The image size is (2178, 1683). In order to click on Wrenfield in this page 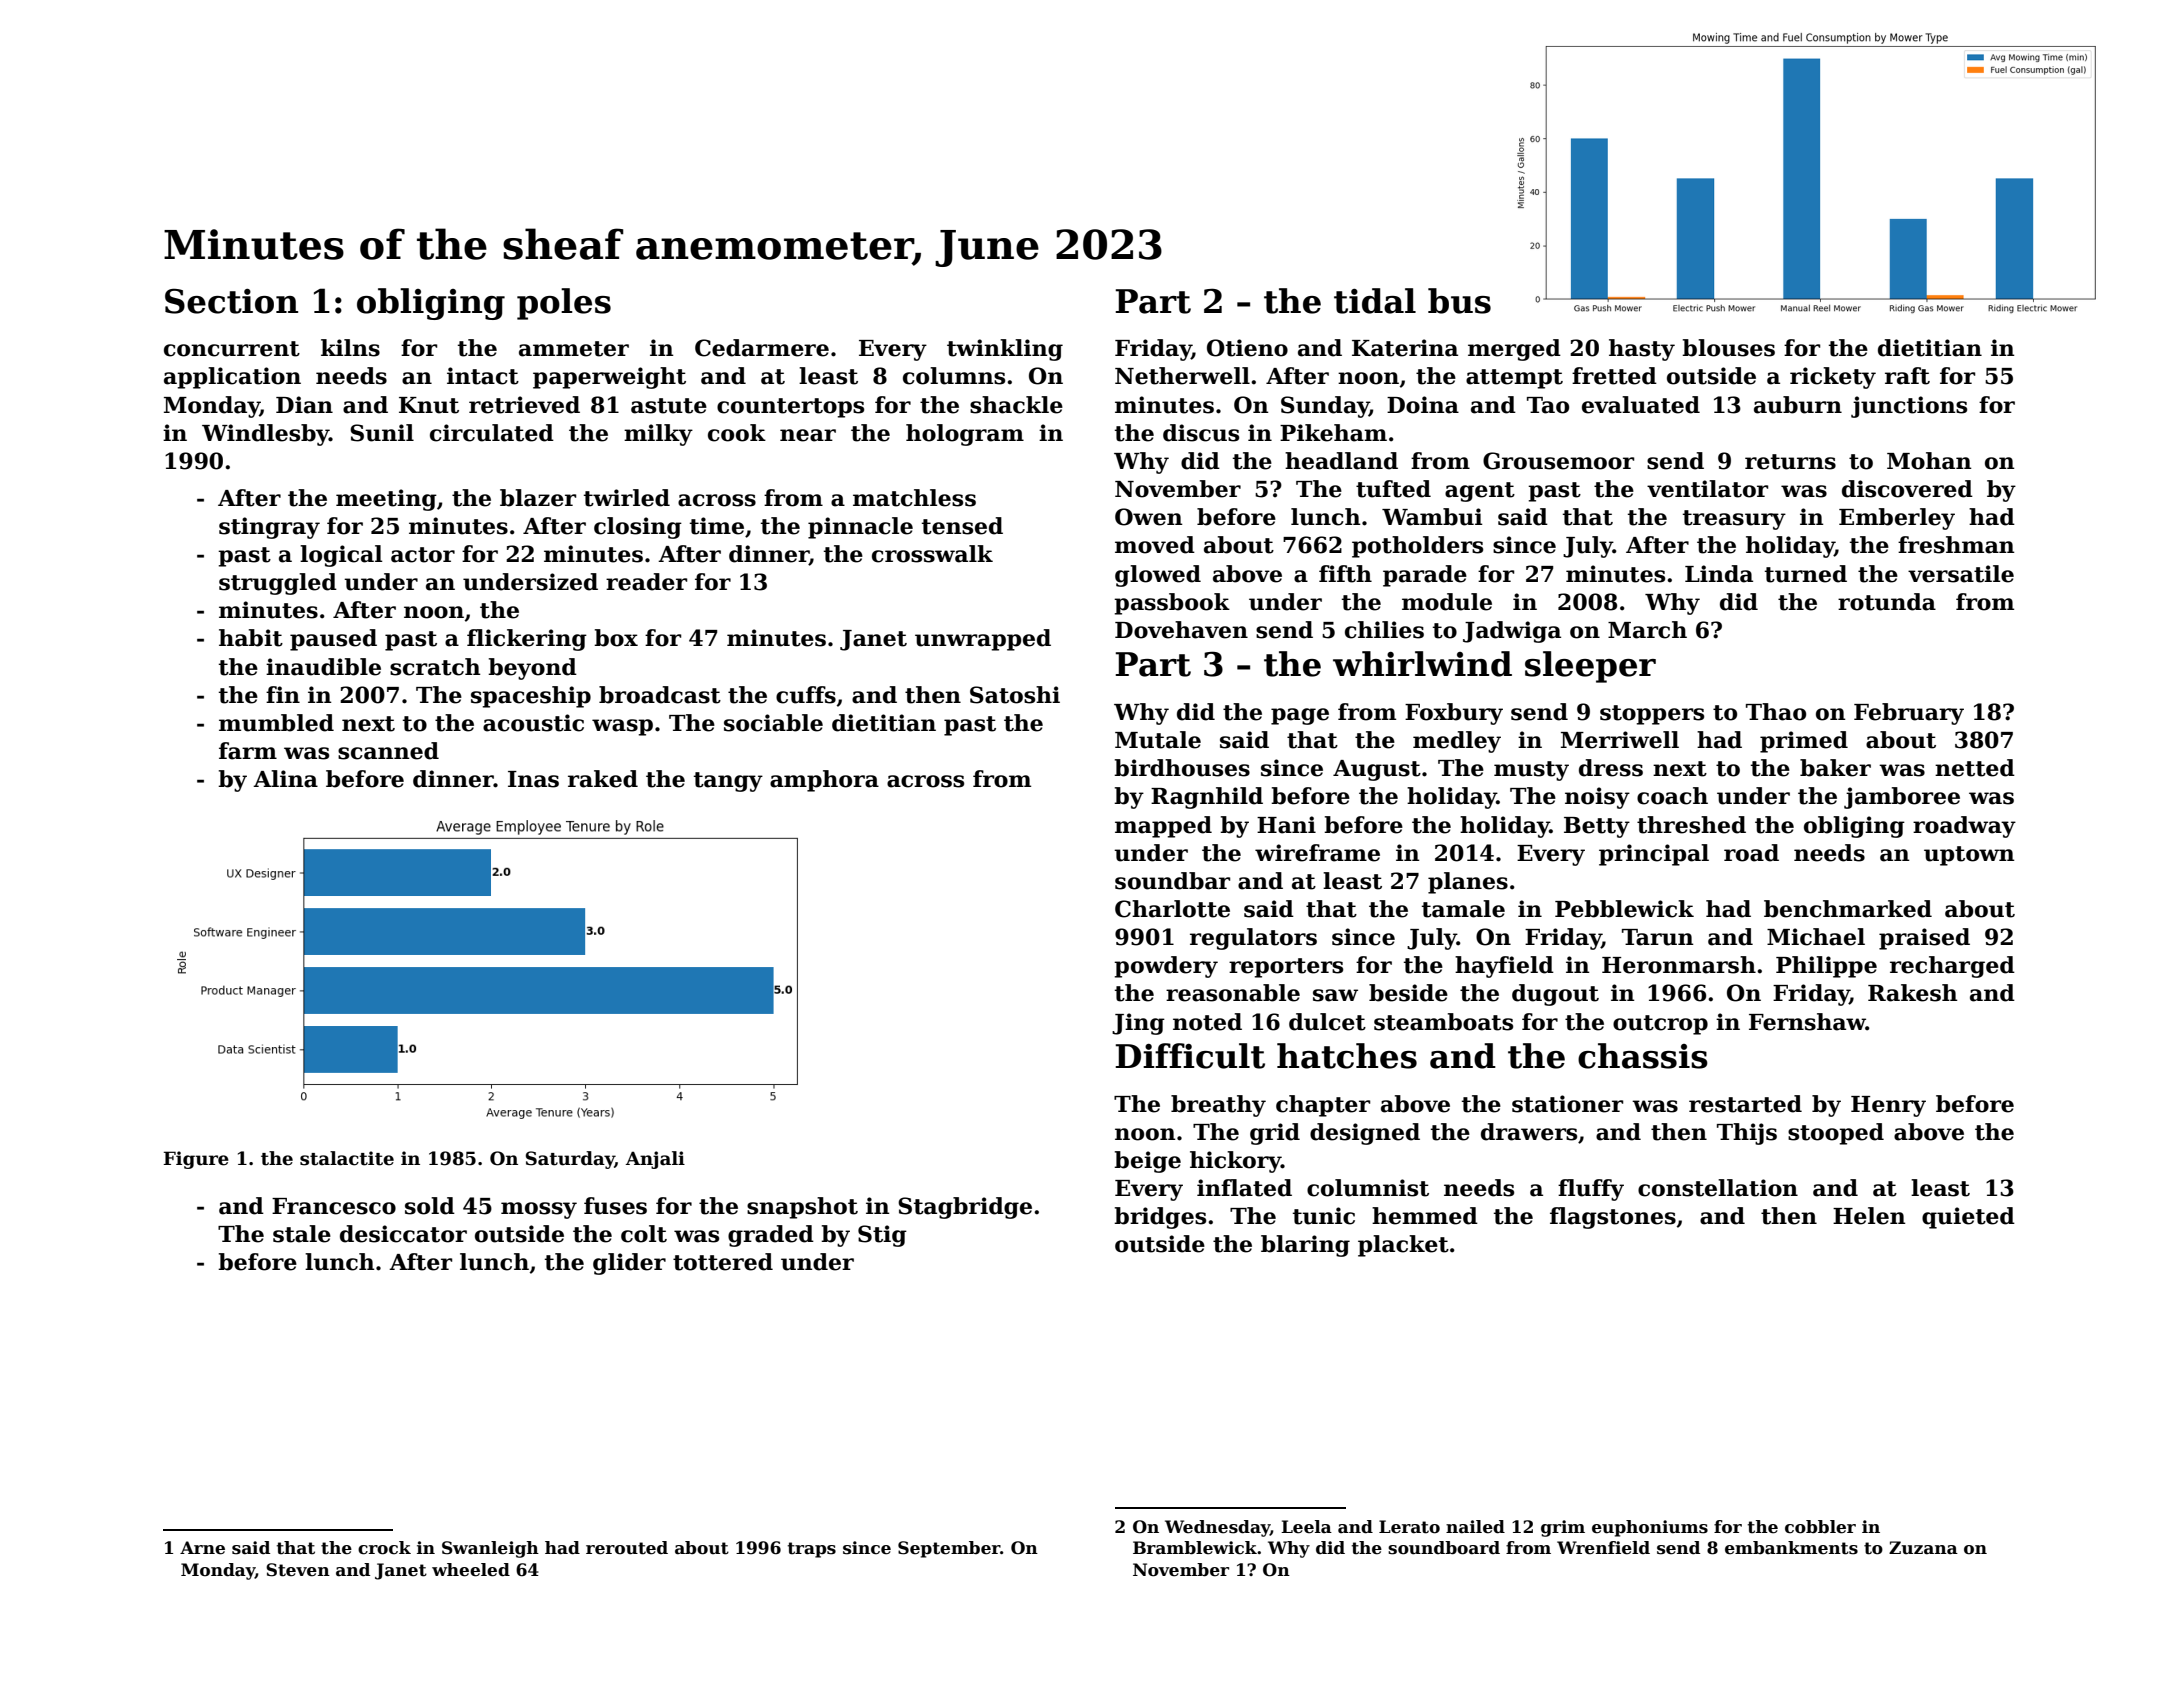, I will do `click(1603, 1548)`.
